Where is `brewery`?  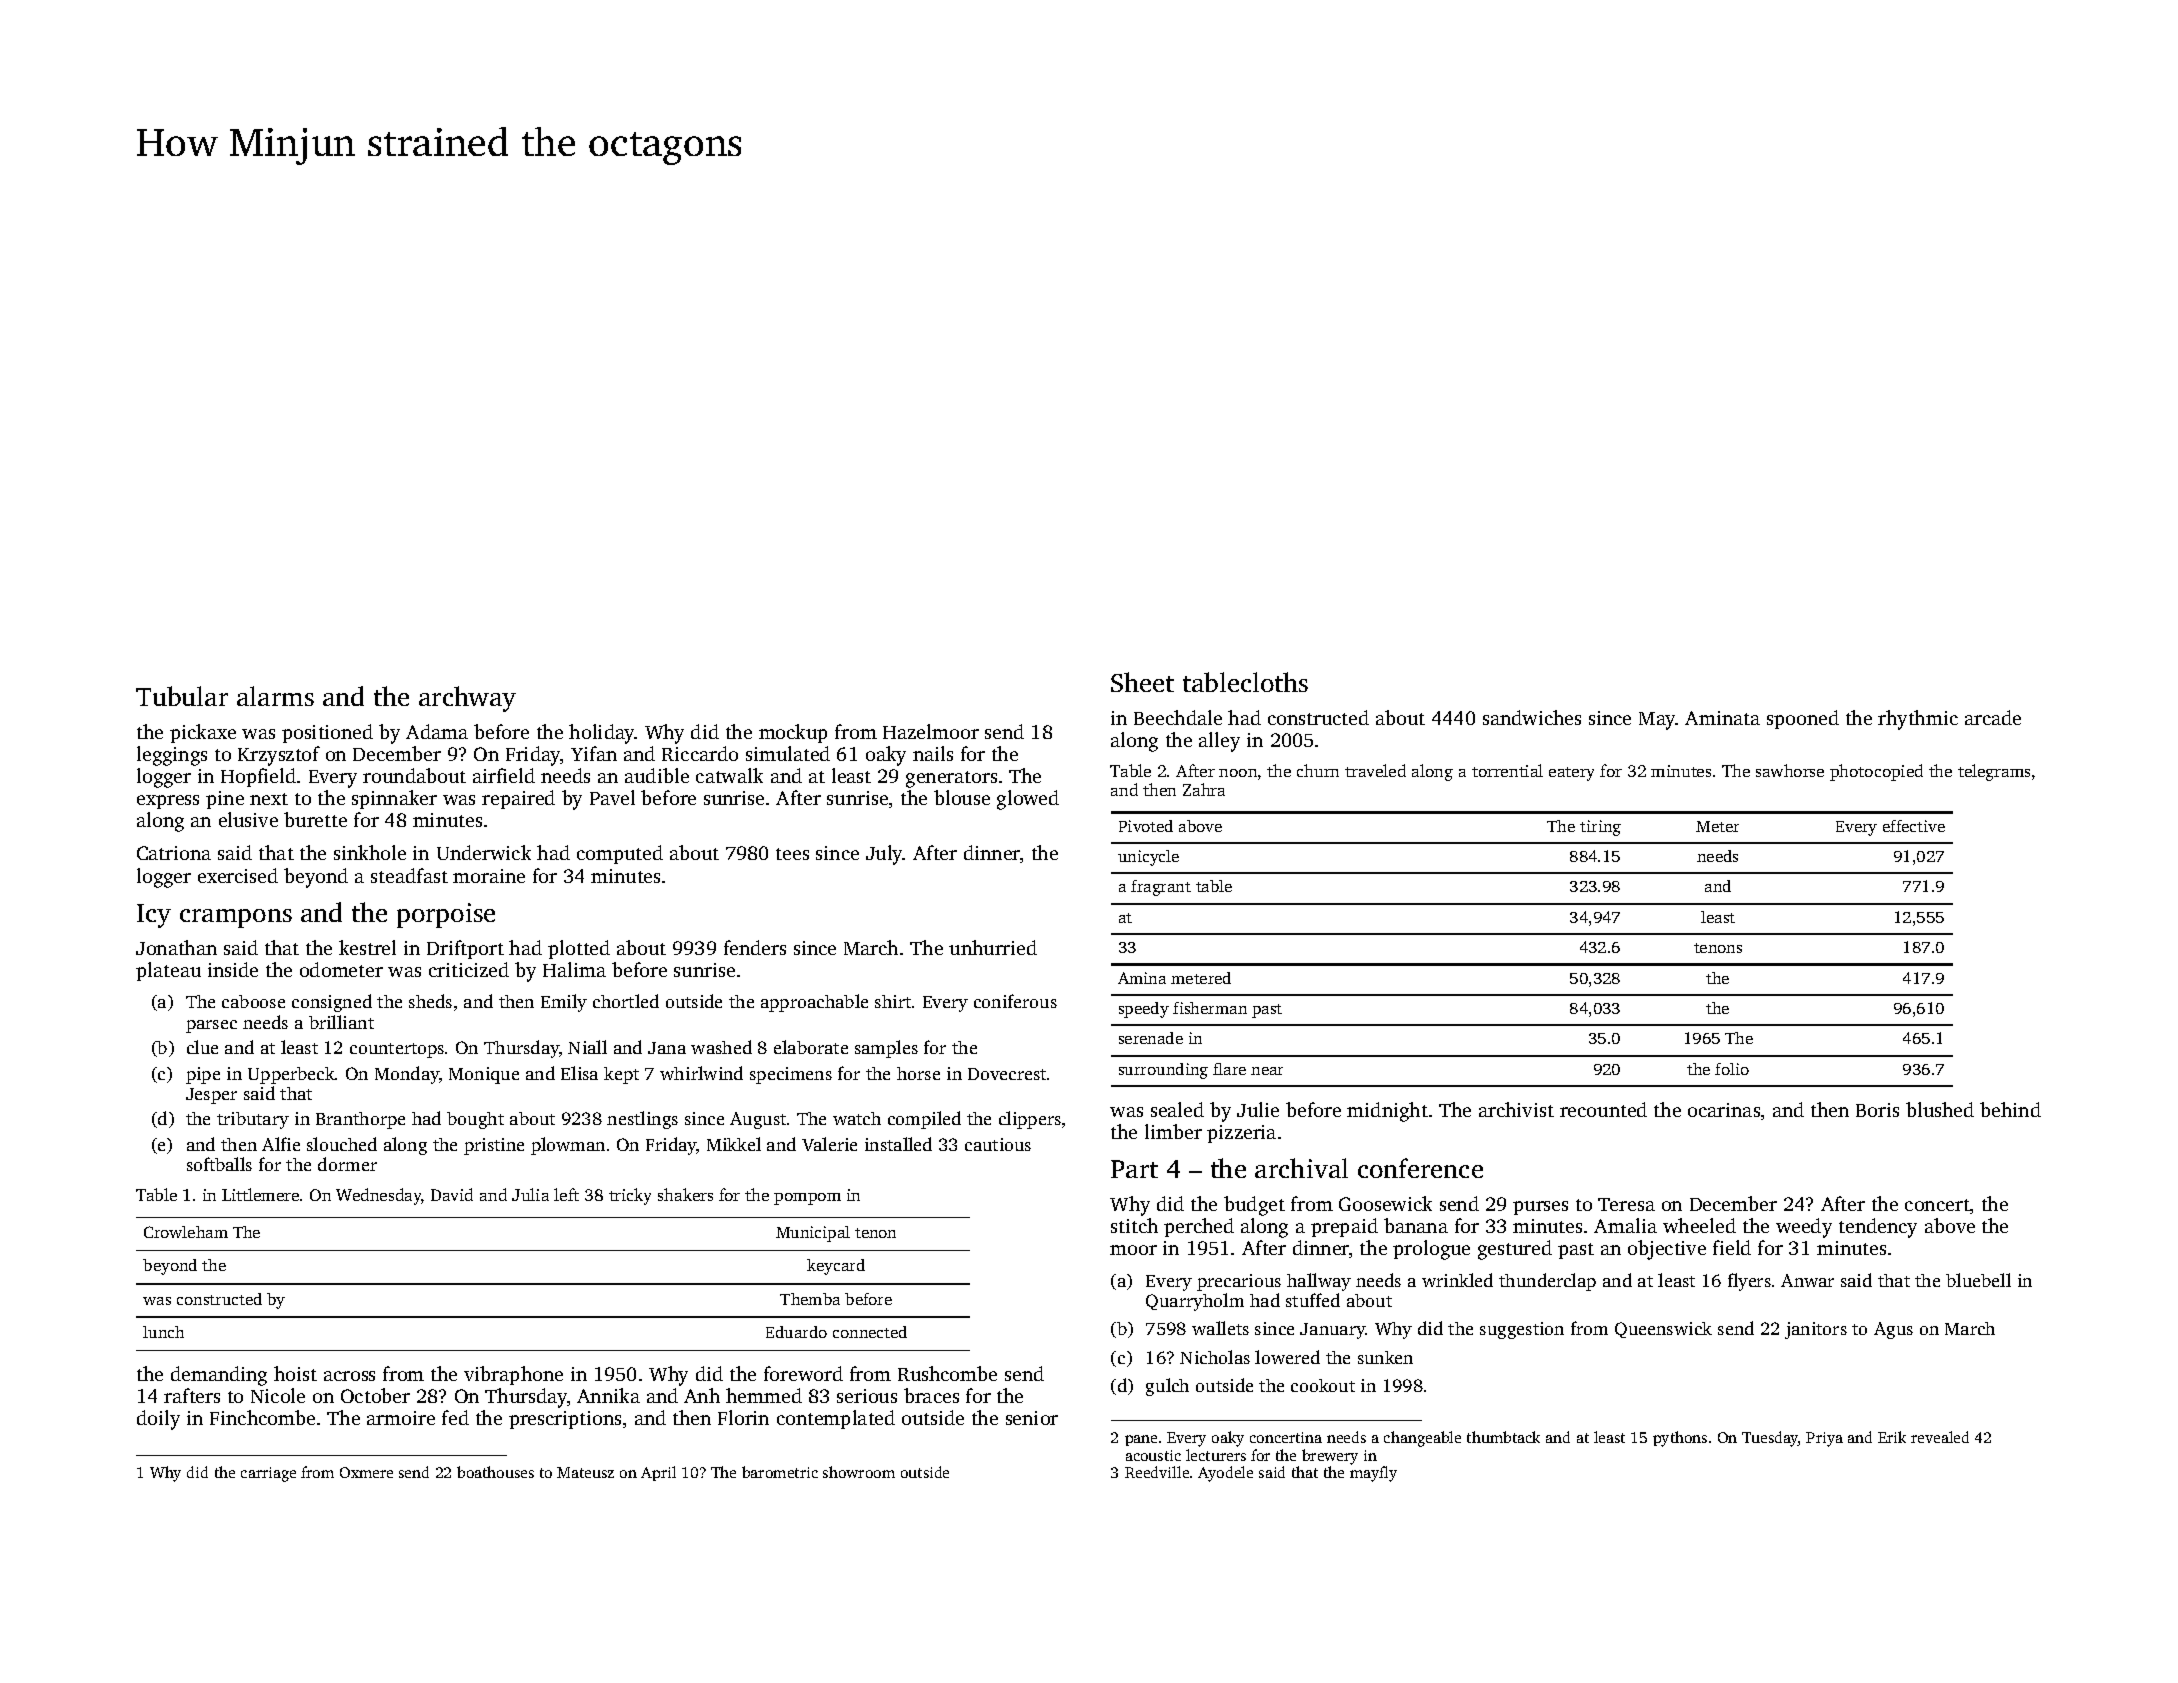 brewery is located at coordinates (1330, 1457).
